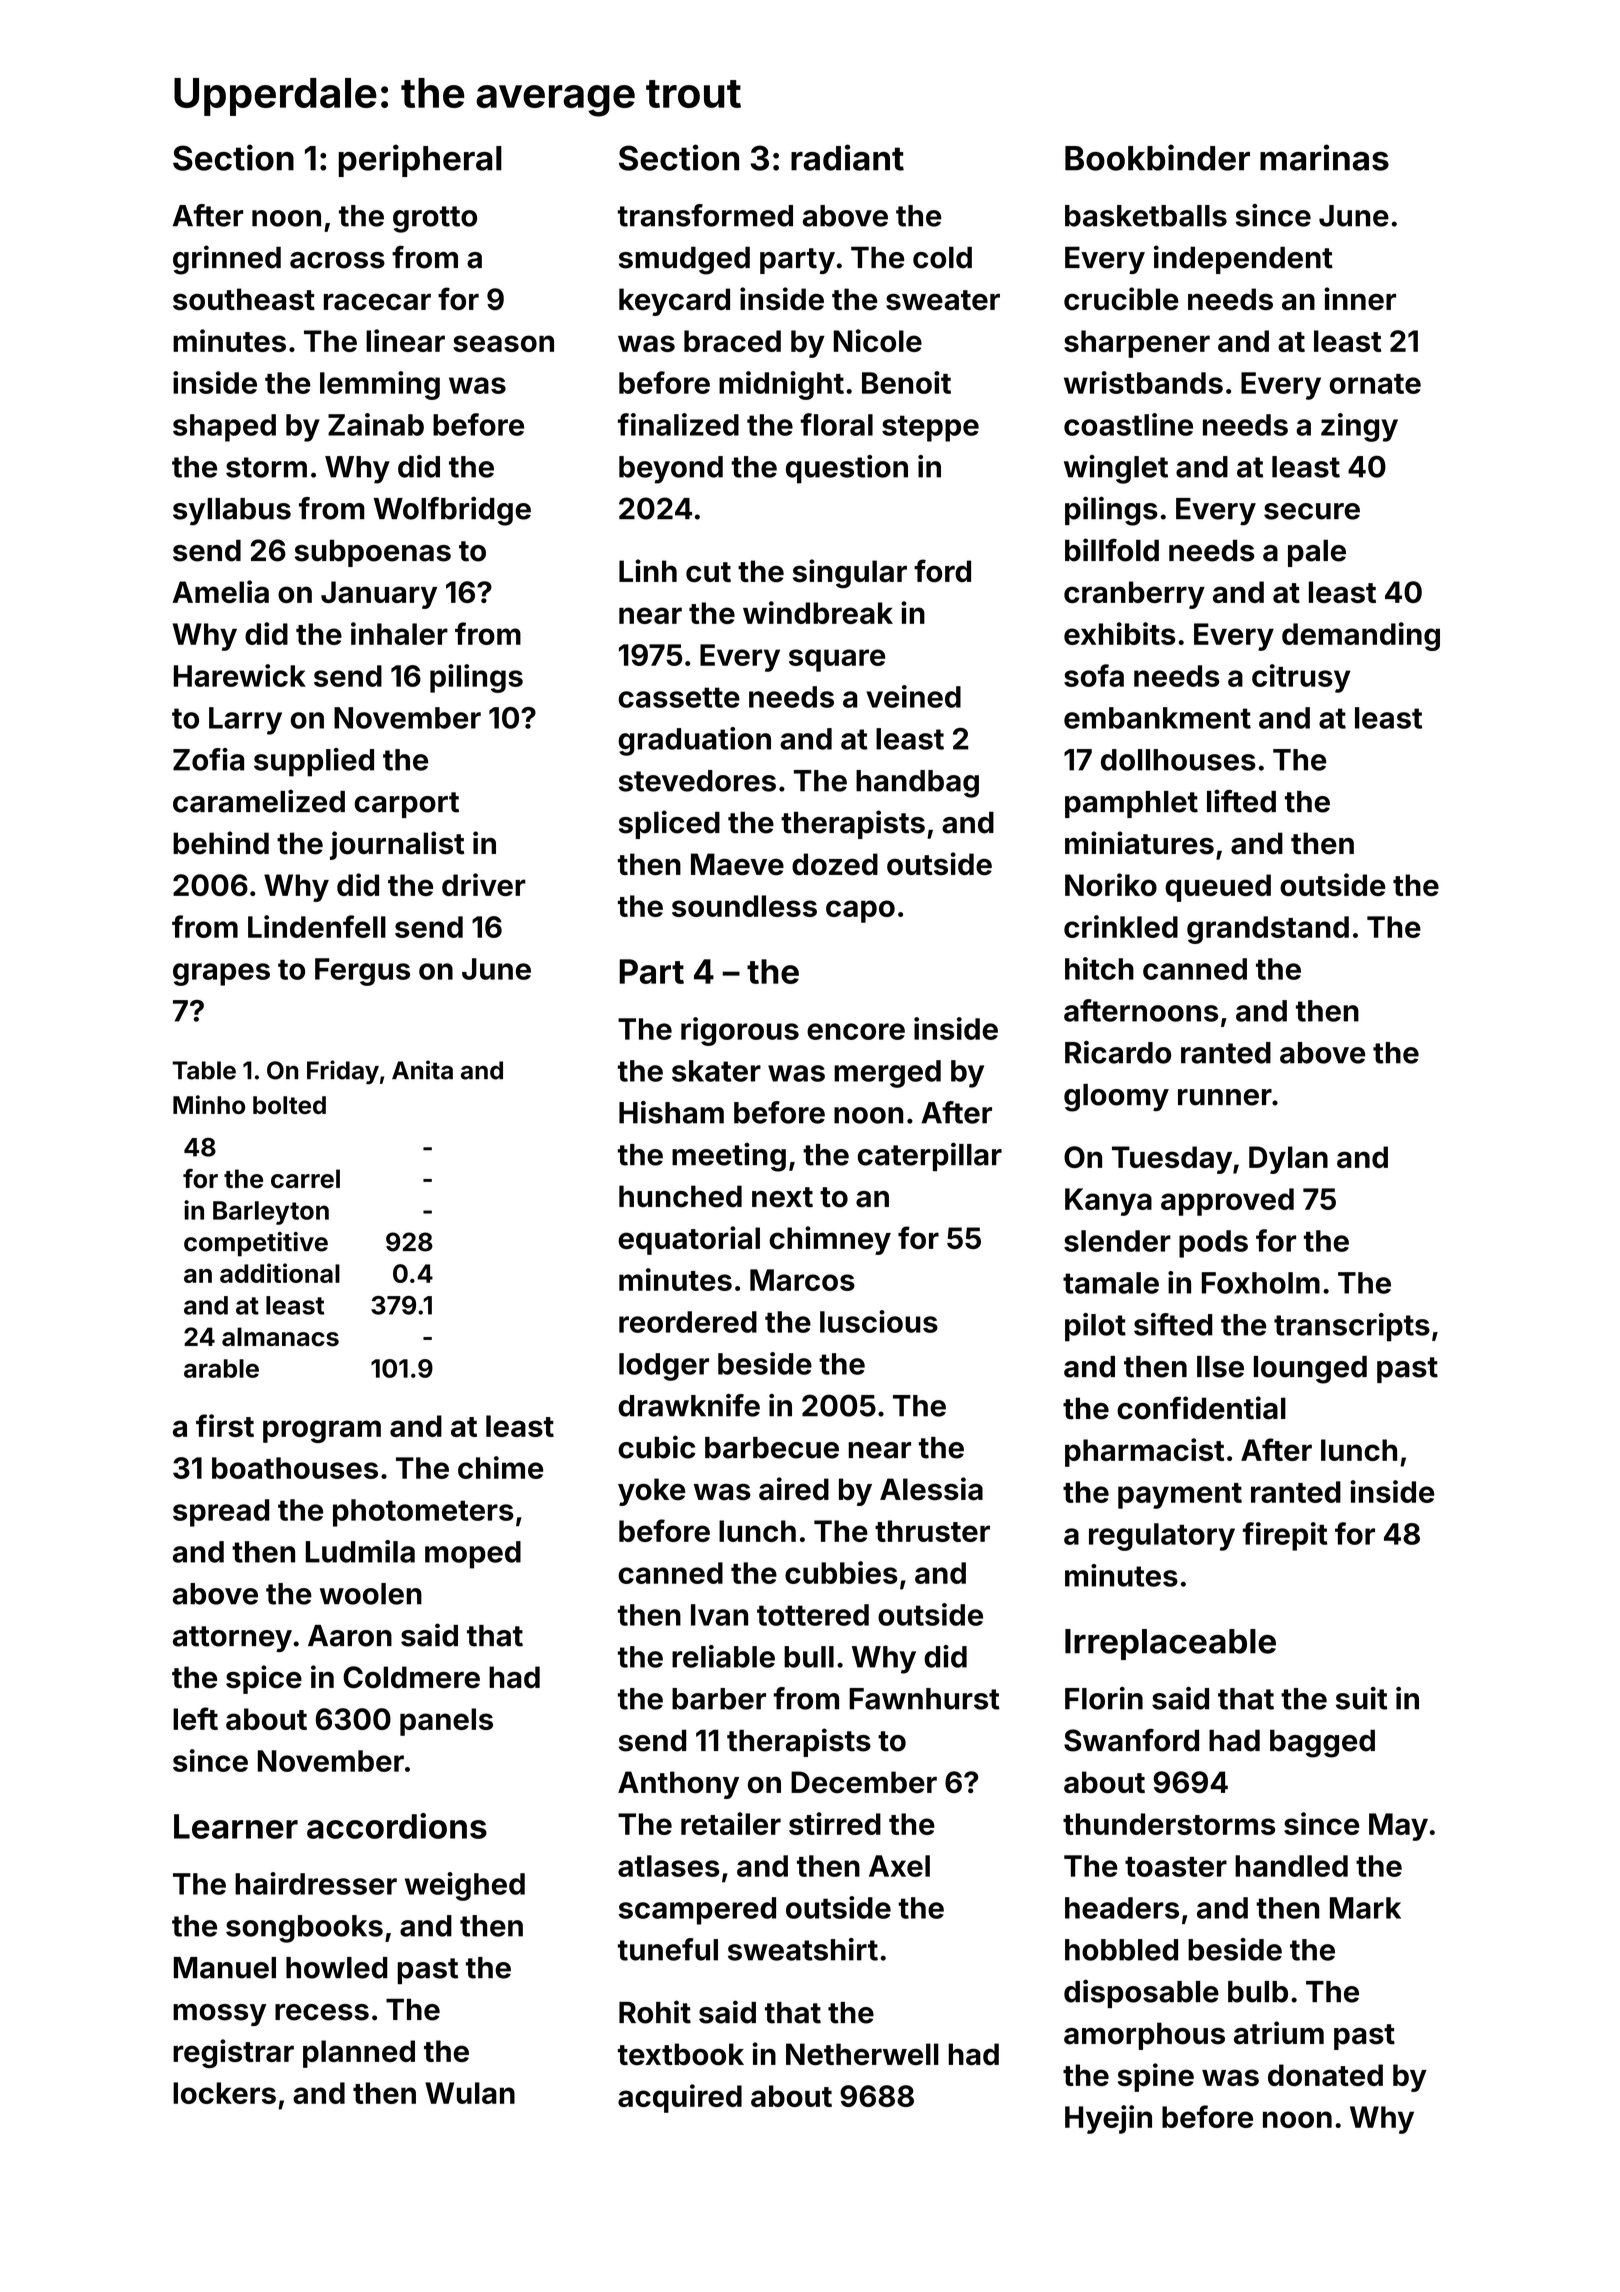  Describe the element at coordinates (224, 2093) in the document. I see `lockers` at that location.
